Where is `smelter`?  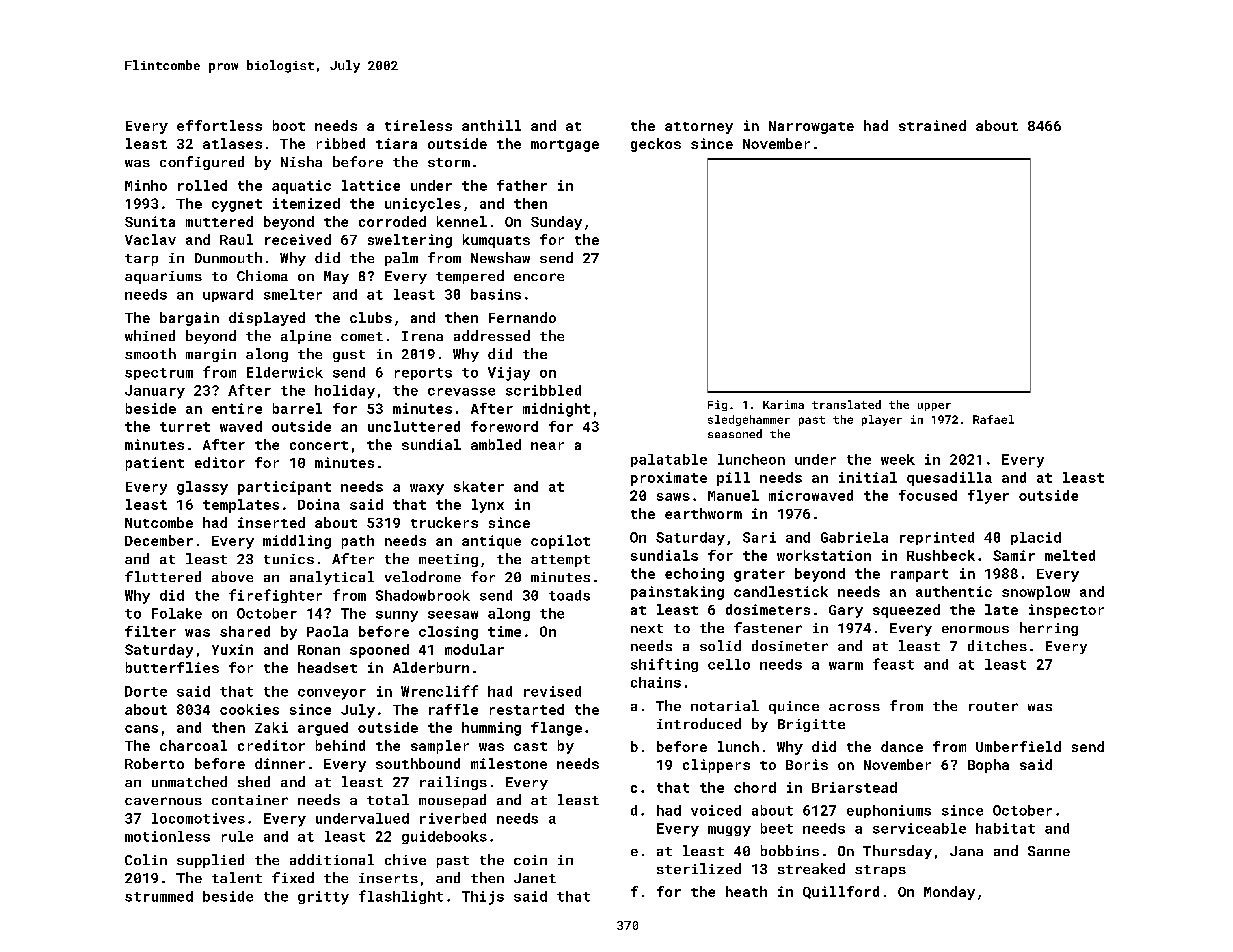 smelter is located at coordinates (293, 294).
